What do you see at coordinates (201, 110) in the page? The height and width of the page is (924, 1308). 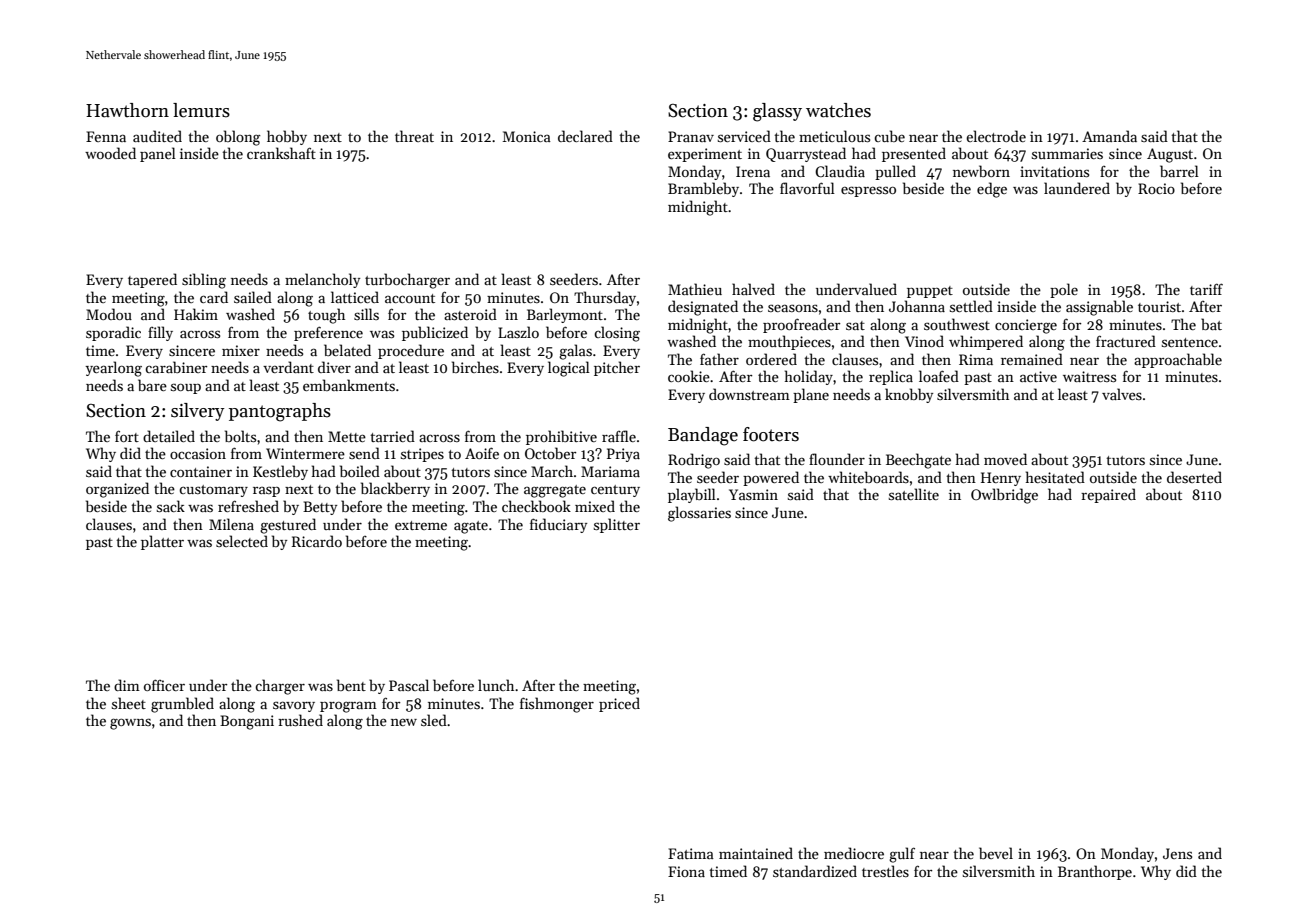 I see `lemurs` at bounding box center [201, 110].
